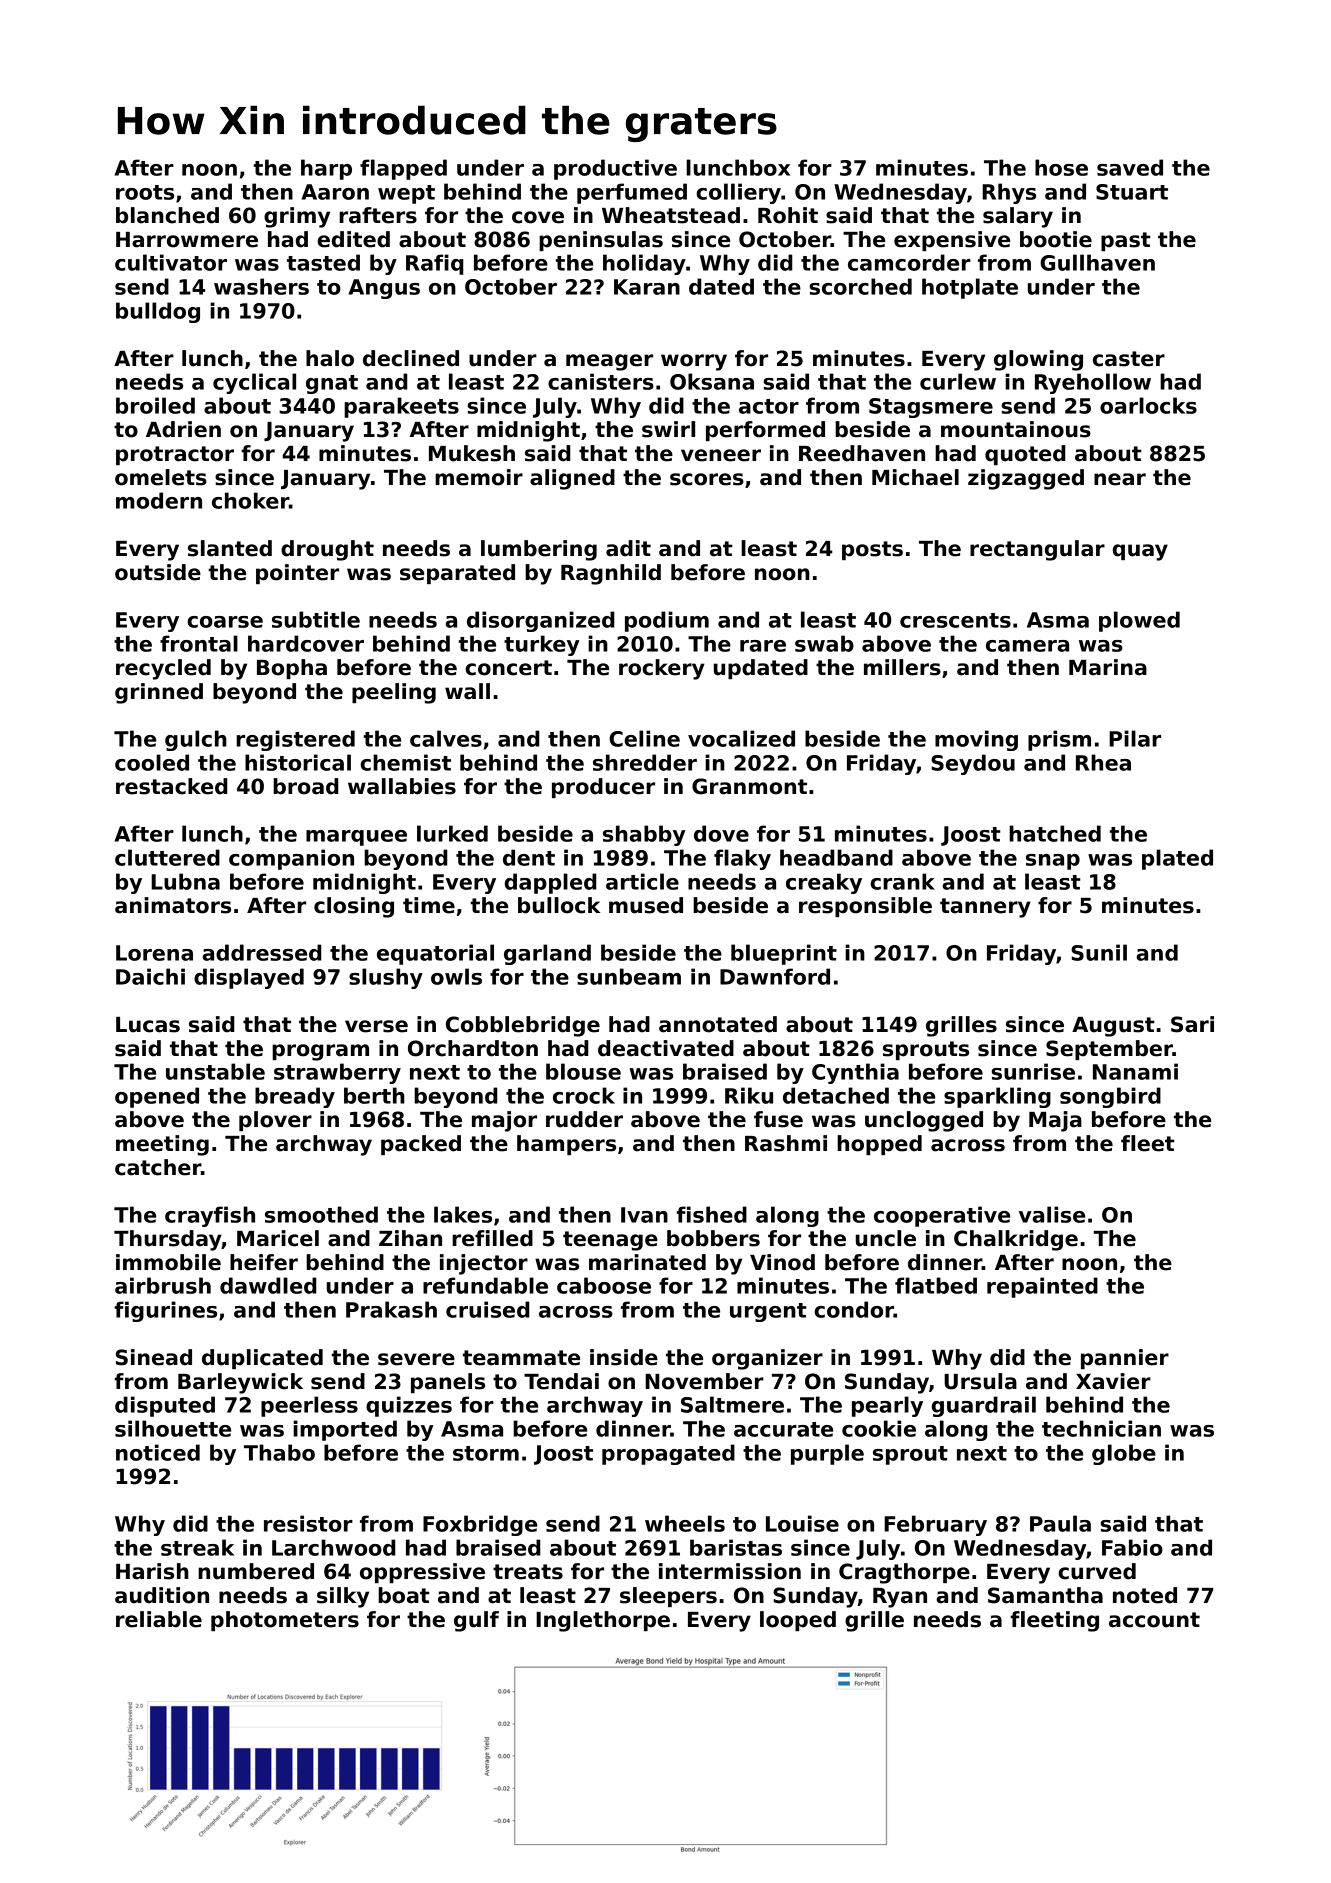 The width and height of the screenshot is (1331, 1883). What do you see at coordinates (604, 1285) in the screenshot?
I see `caboose` at bounding box center [604, 1285].
